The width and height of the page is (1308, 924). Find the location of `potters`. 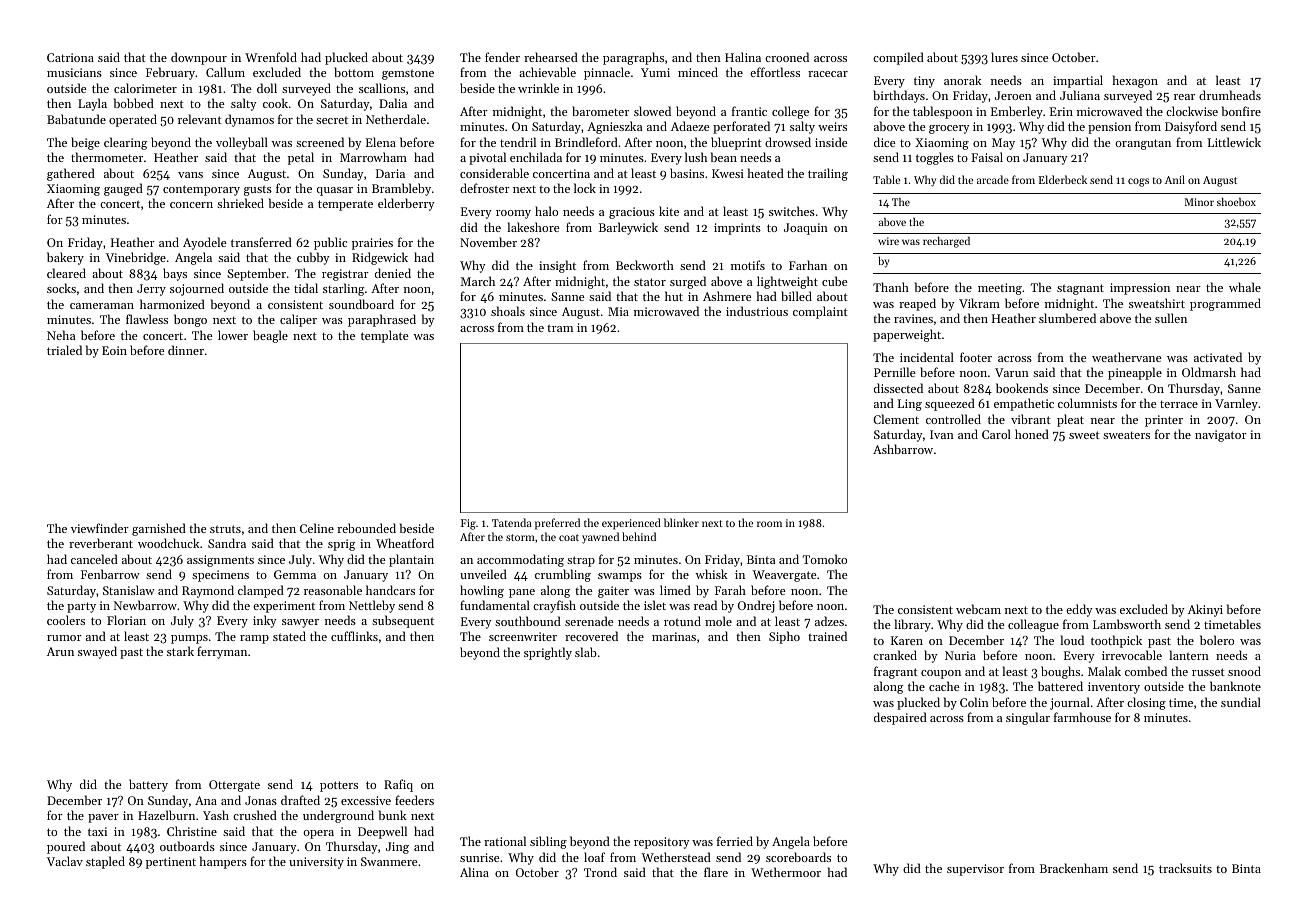

potters is located at coordinates (339, 786).
